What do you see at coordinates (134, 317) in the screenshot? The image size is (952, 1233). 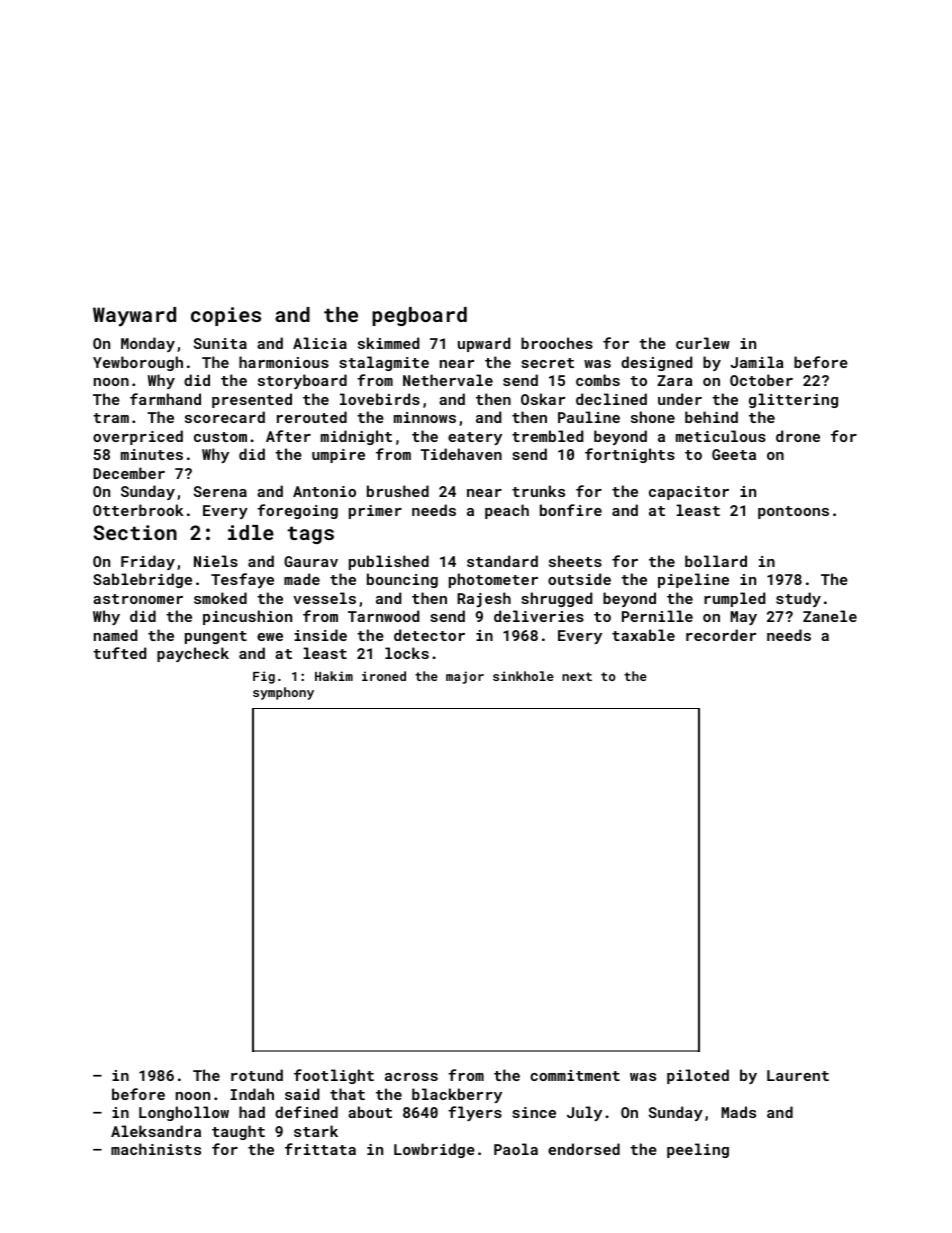 I see `Wayward` at bounding box center [134, 317].
